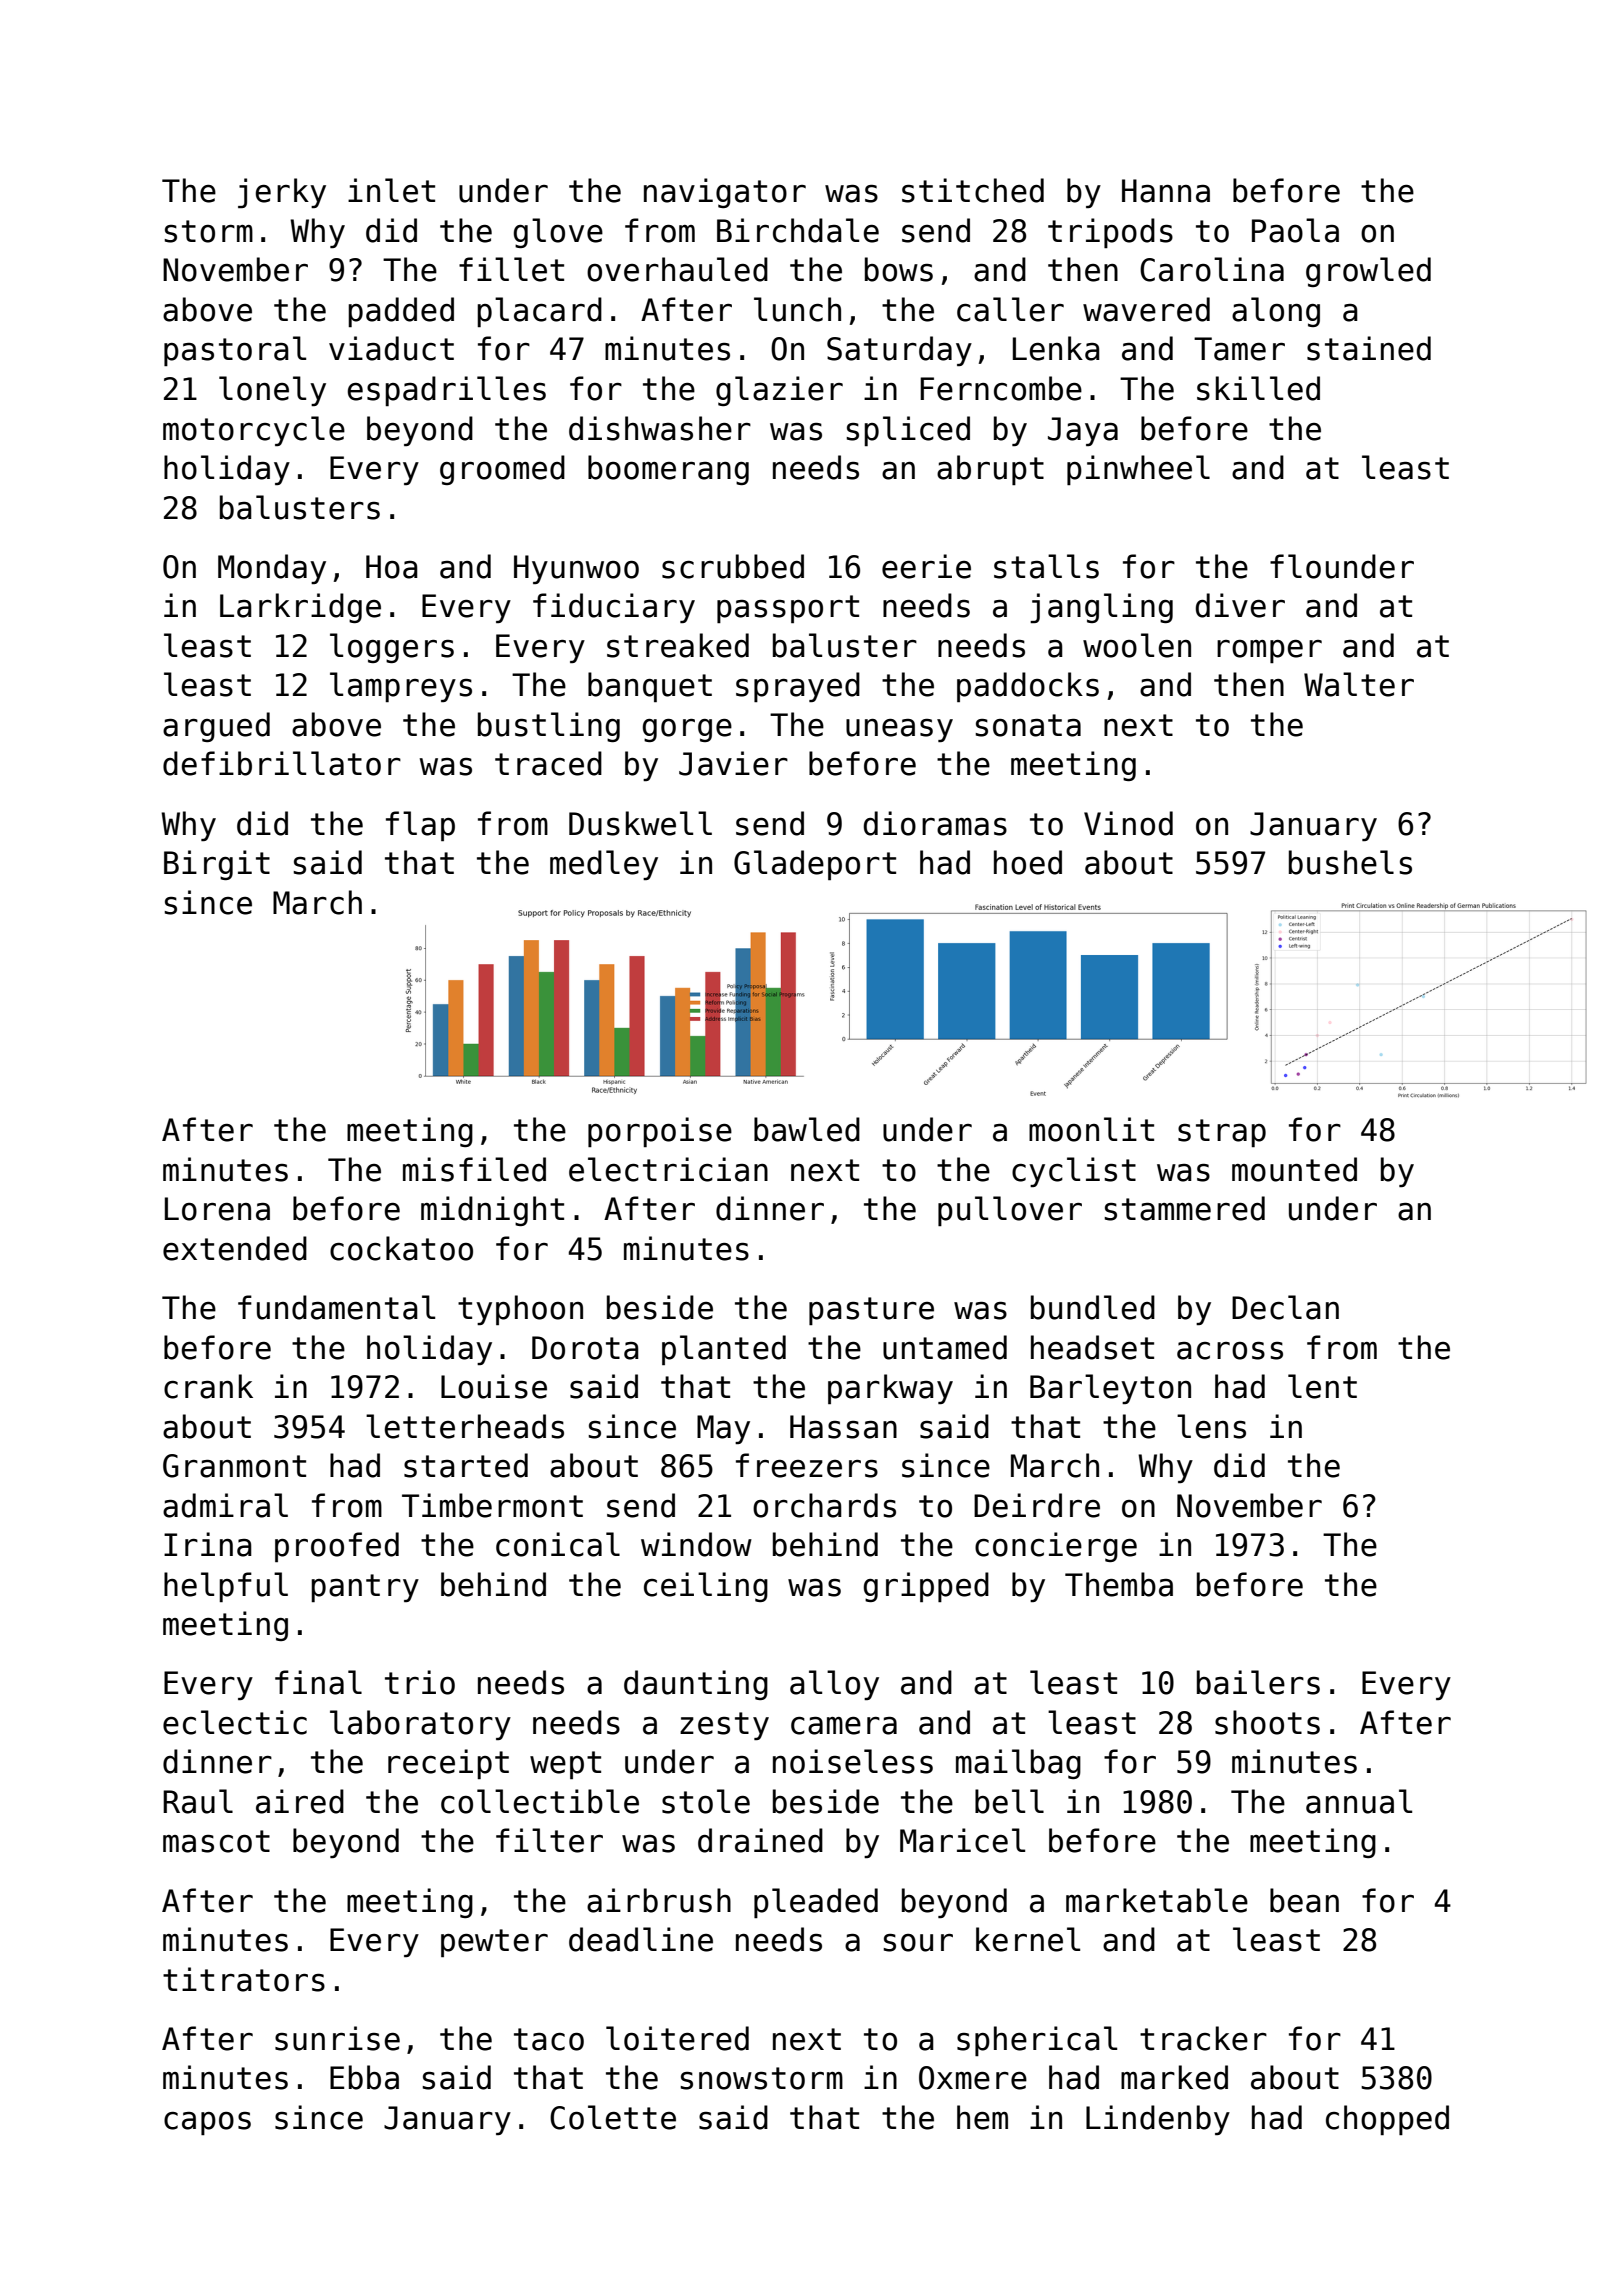 This image has height=2292, width=1620. I want to click on Birgit, so click(217, 865).
